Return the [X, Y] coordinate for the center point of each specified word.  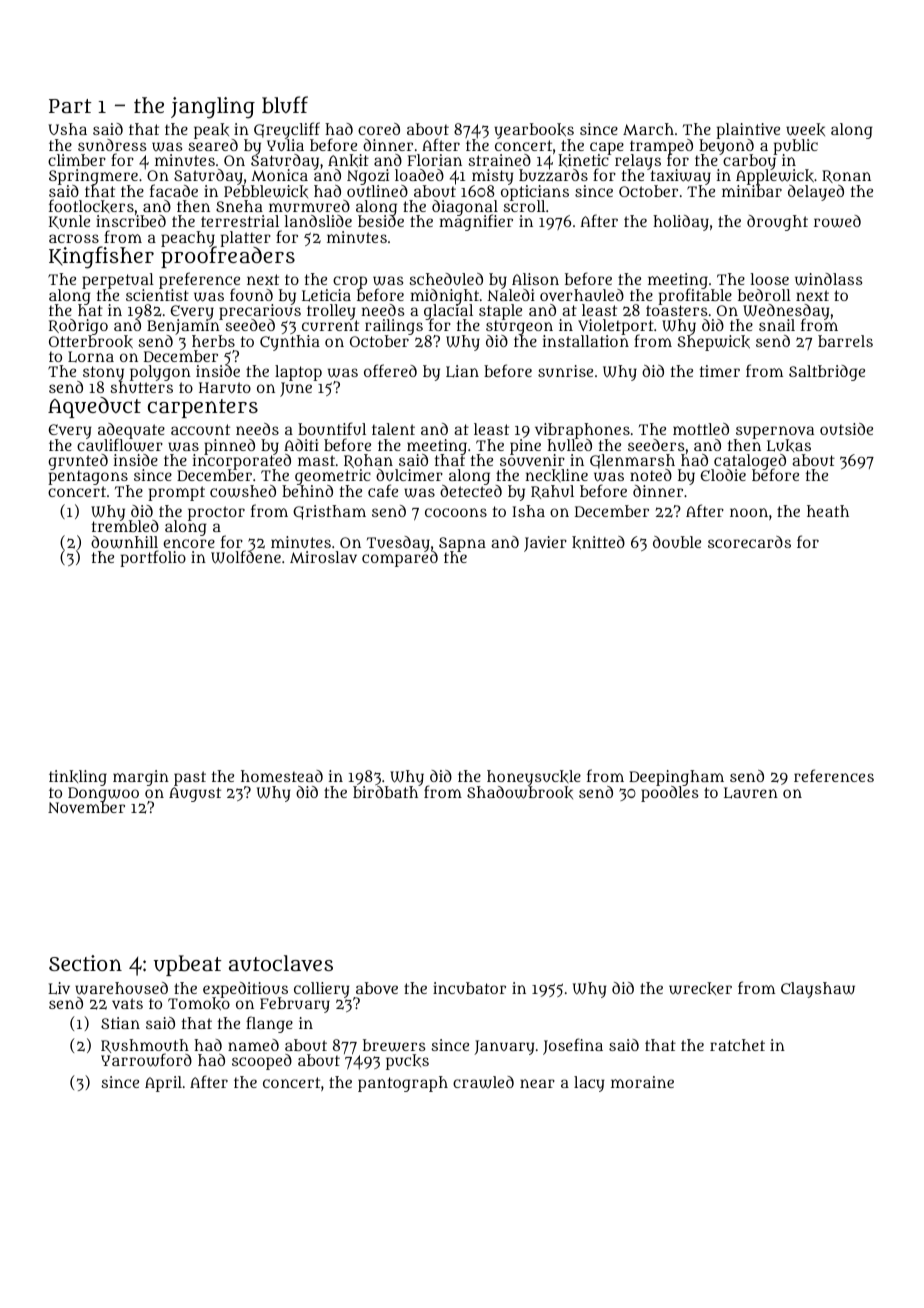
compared [400, 559]
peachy [189, 239]
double [677, 542]
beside [381, 221]
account [200, 429]
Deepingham [676, 778]
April [163, 1084]
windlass [828, 279]
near [537, 1083]
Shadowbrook [520, 792]
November [86, 807]
